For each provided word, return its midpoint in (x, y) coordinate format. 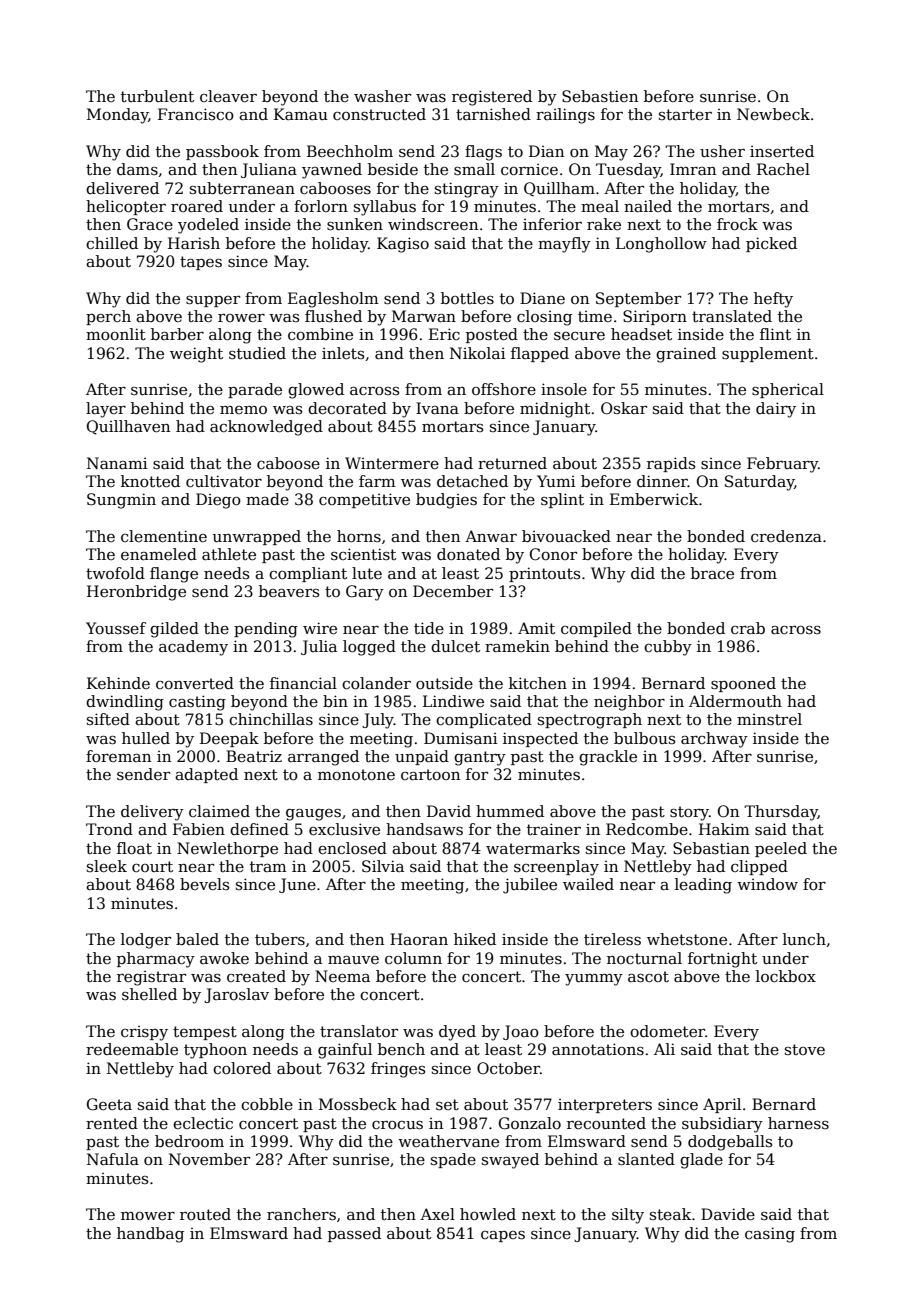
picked (771, 244)
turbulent (157, 96)
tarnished (493, 114)
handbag (150, 1235)
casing (770, 1235)
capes (503, 1236)
